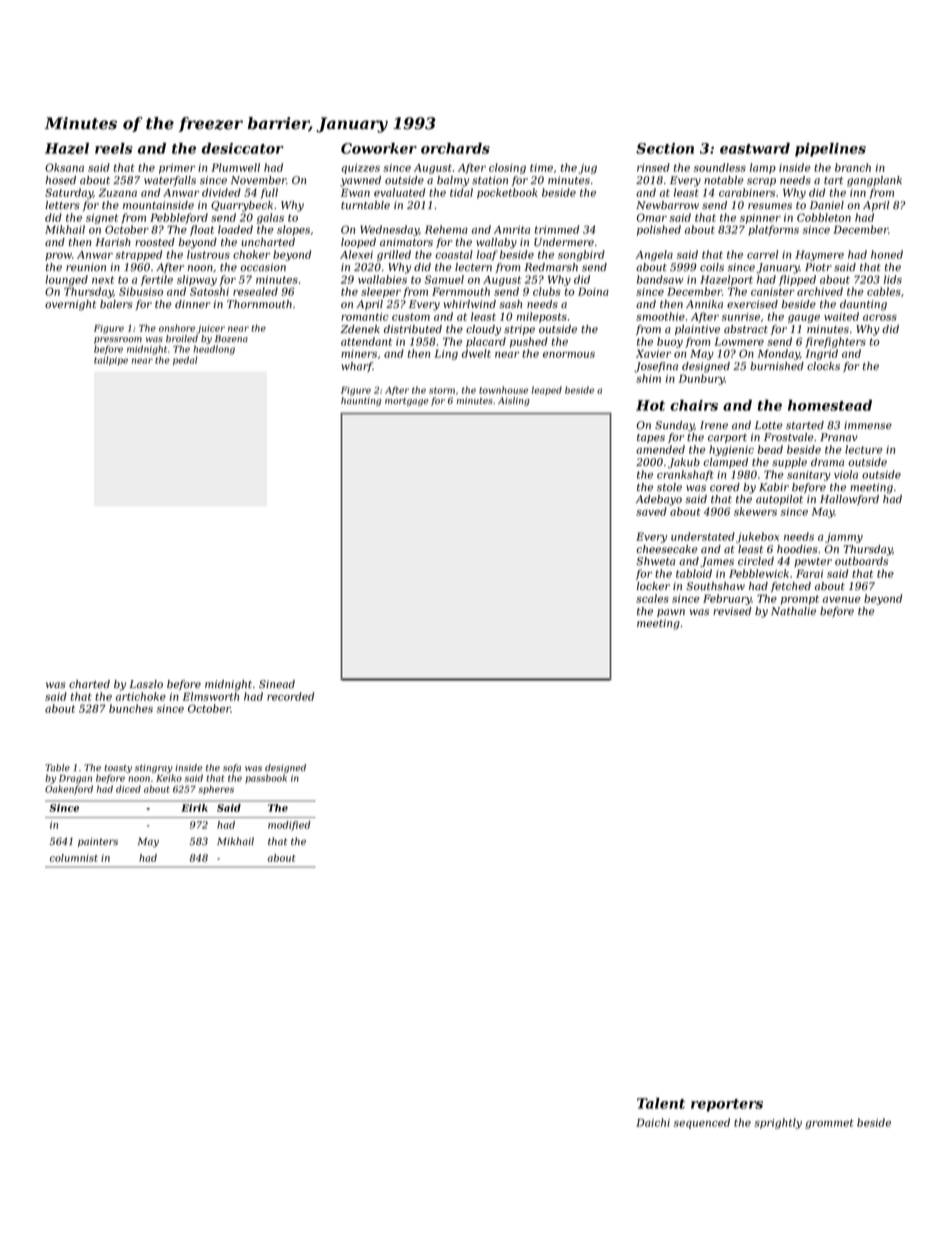 The width and height of the image is (952, 1233). Describe the element at coordinates (653, 1122) in the image. I see `Daichi` at that location.
